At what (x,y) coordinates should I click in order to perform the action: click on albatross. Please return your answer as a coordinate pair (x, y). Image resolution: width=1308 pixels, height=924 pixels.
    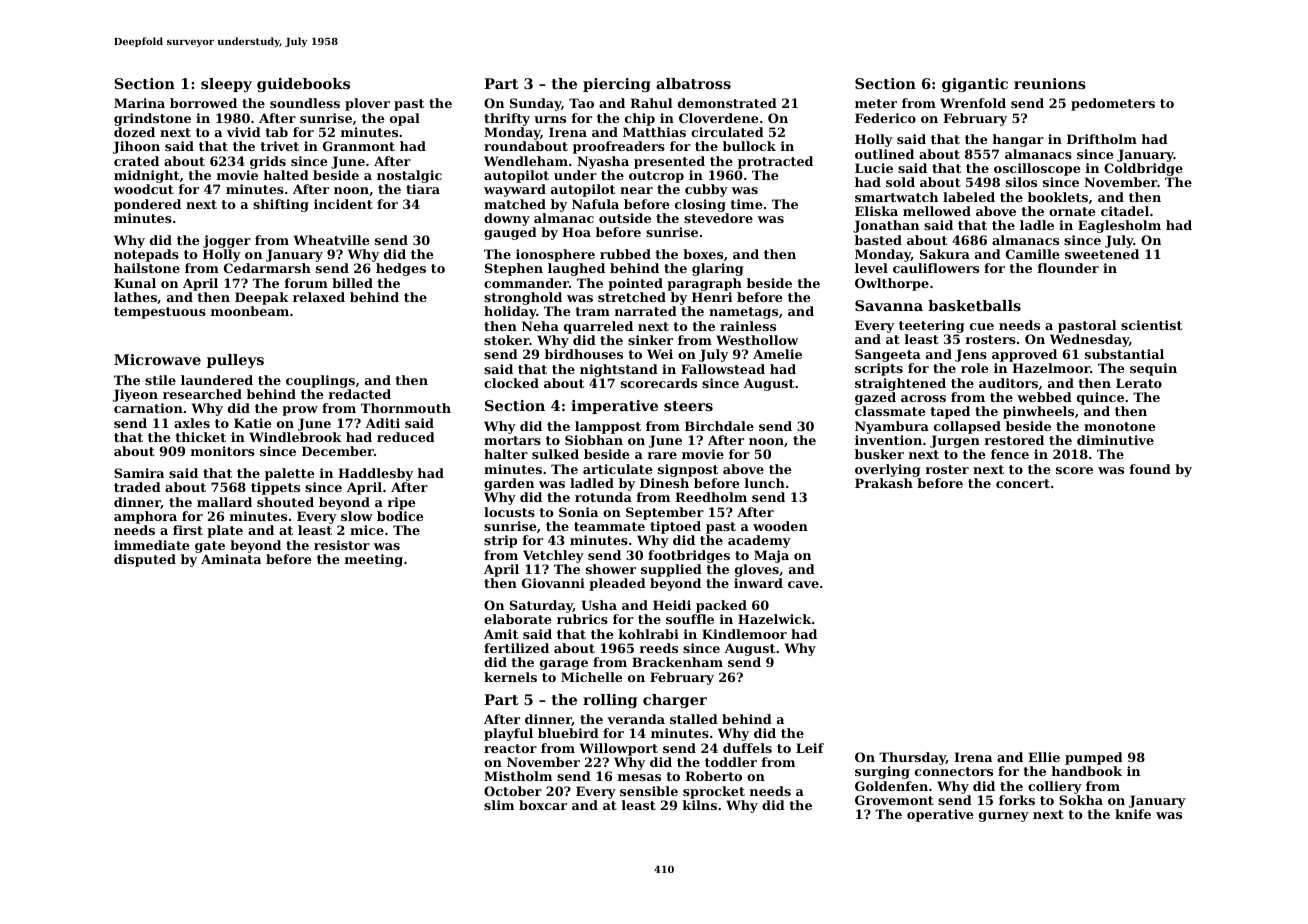
    Looking at the image, I should click on (693, 83).
